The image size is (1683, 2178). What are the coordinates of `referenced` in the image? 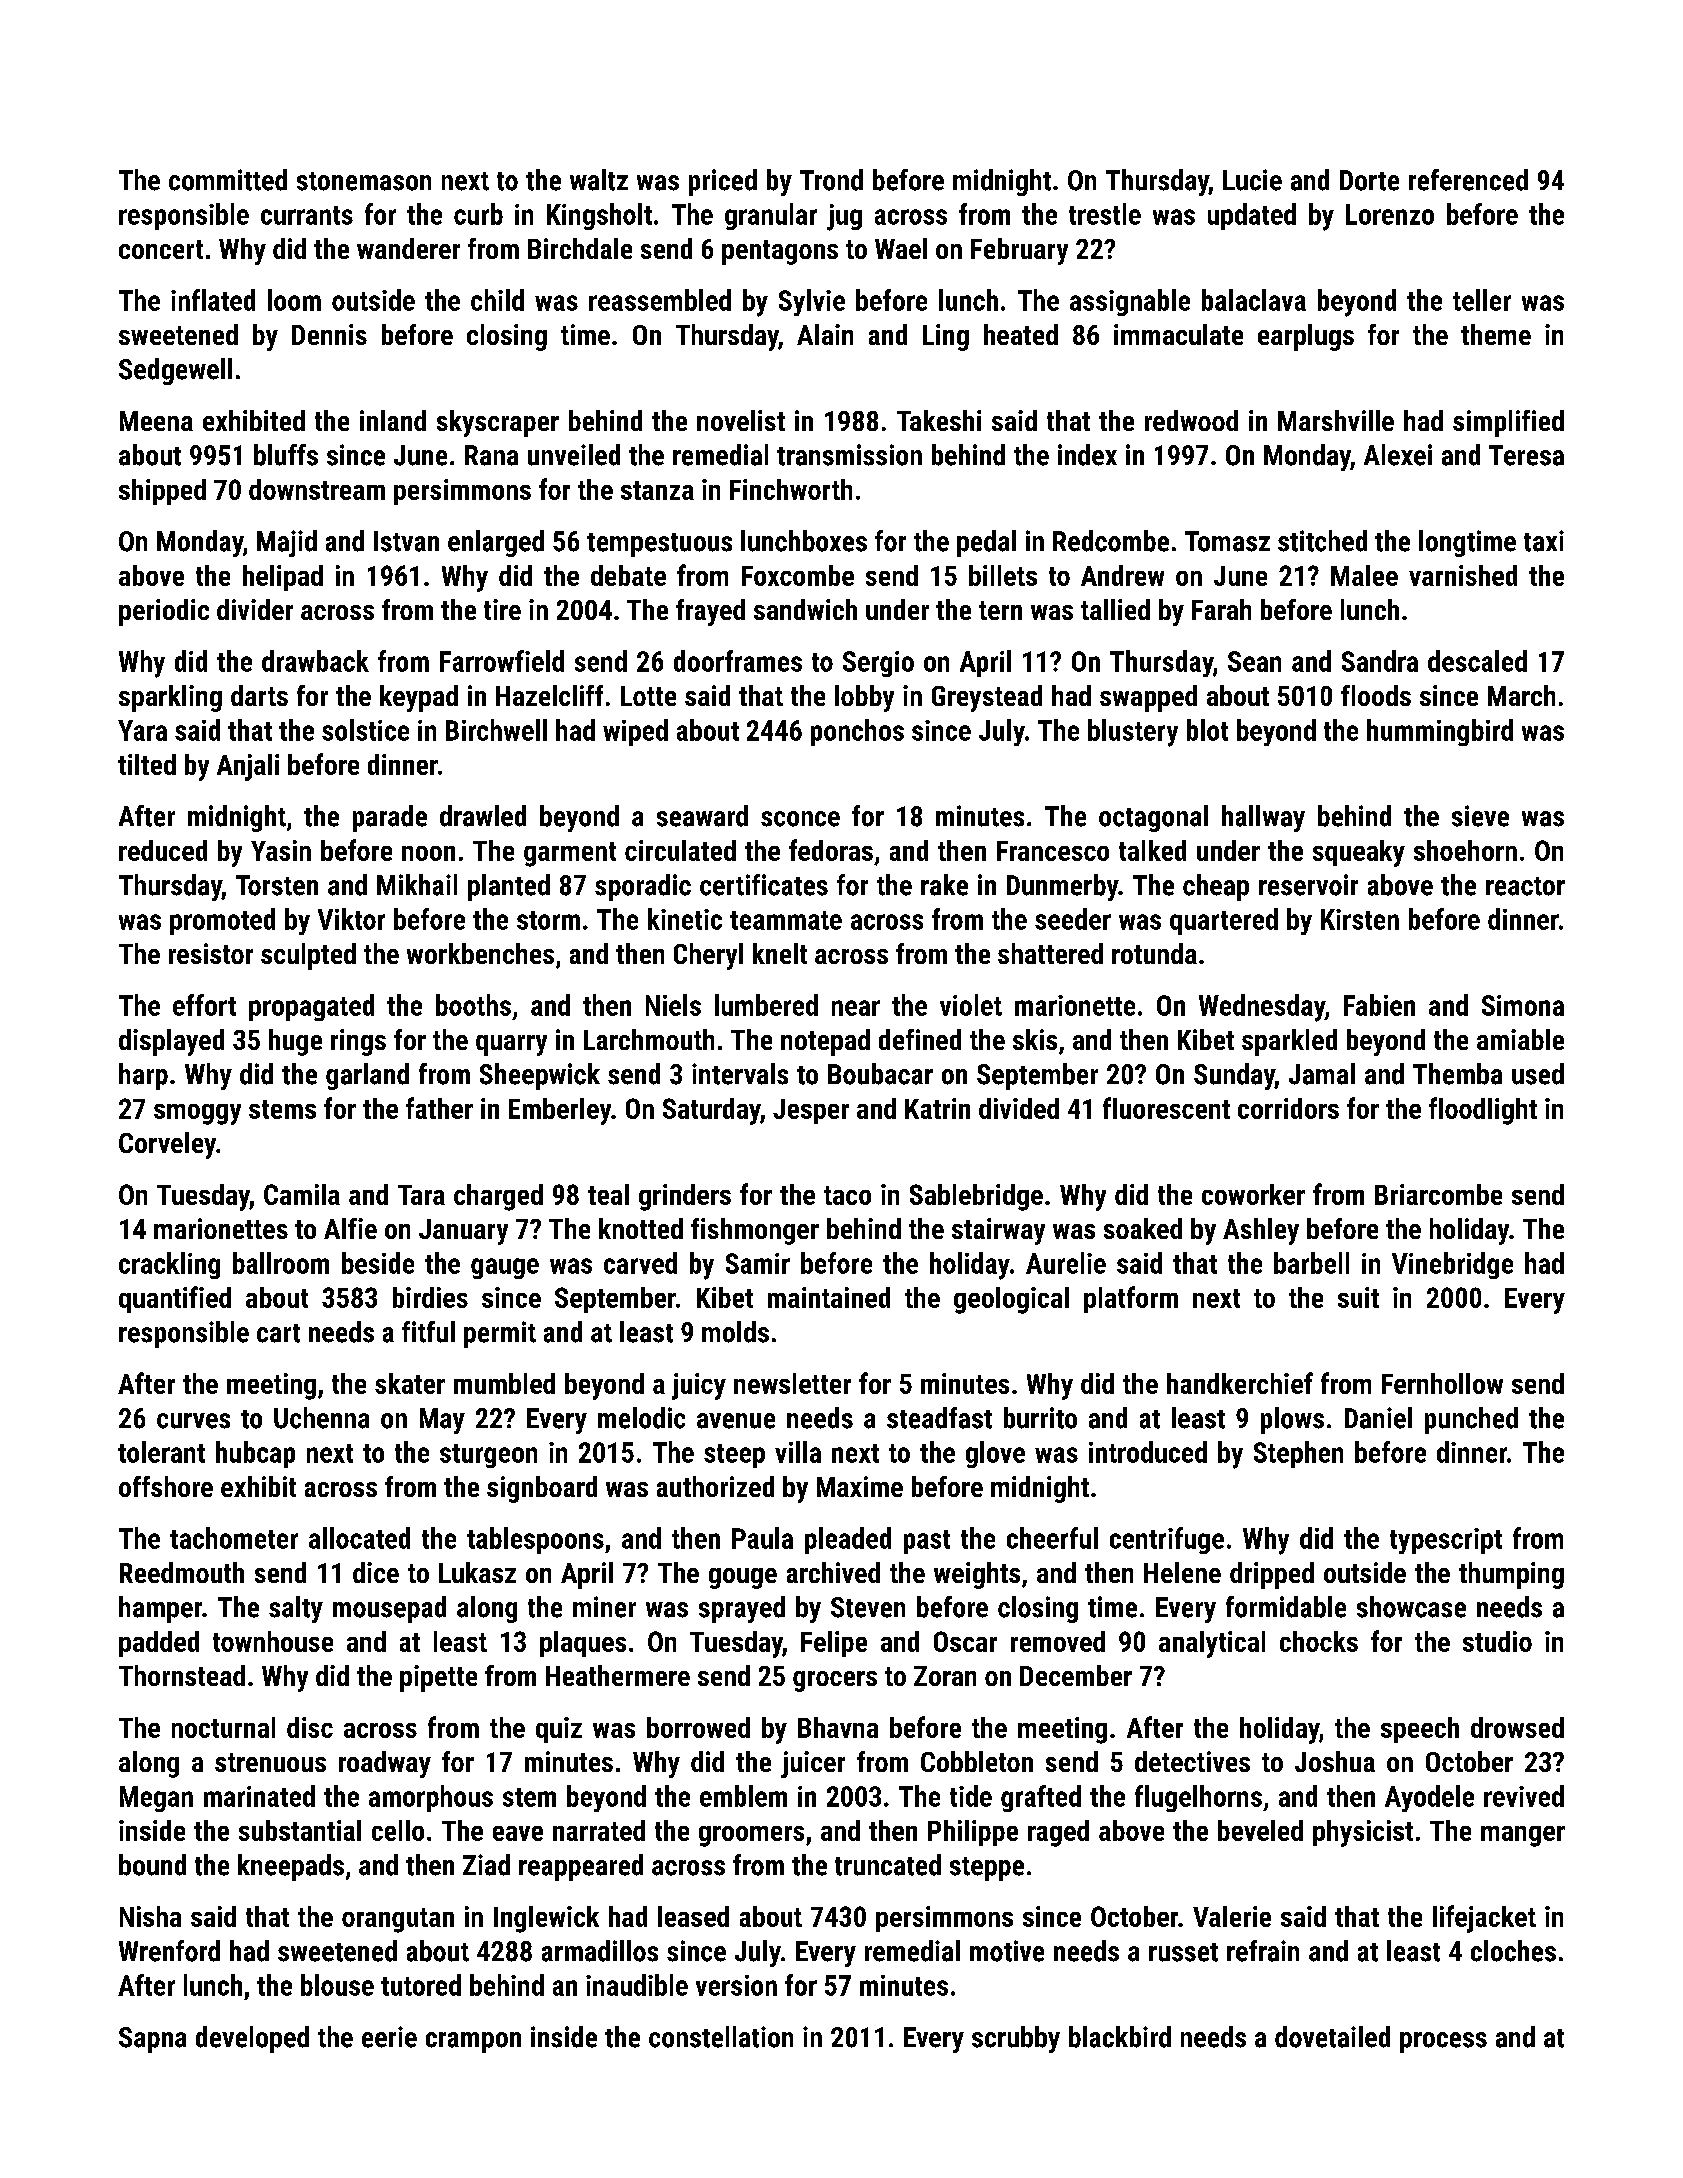 It's located at (1468, 180).
